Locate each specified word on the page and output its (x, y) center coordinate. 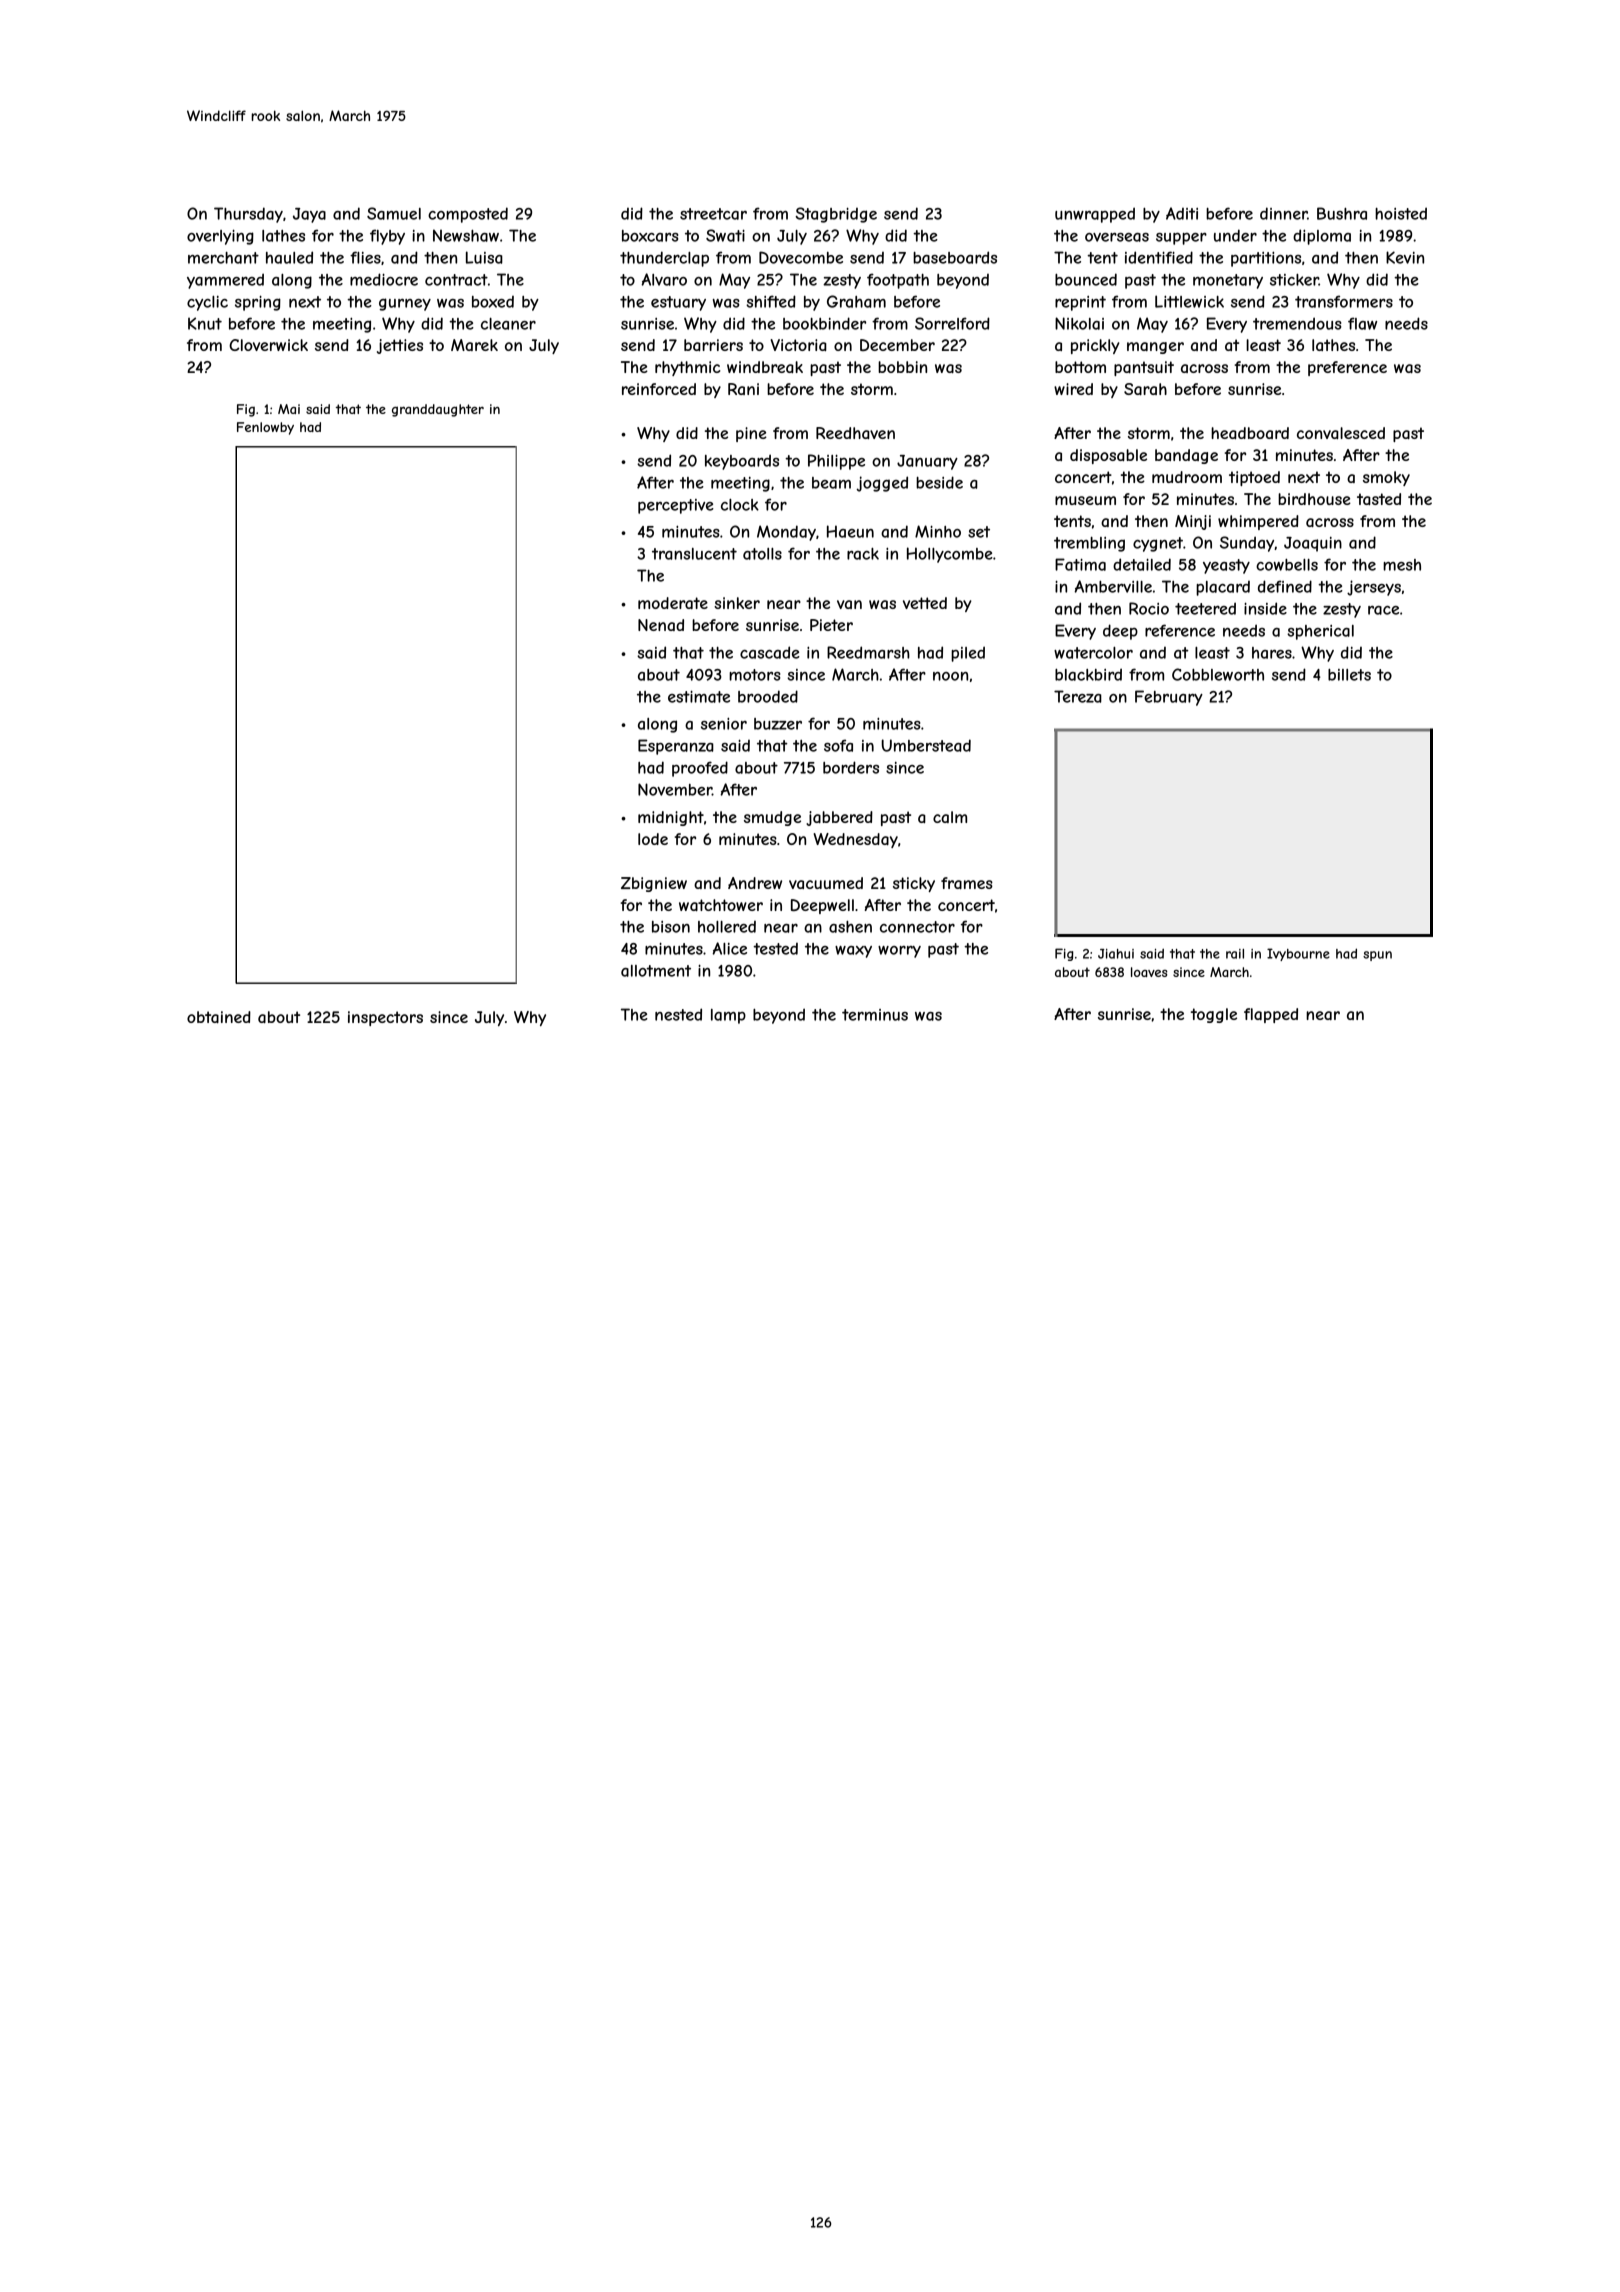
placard (1223, 588)
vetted (925, 603)
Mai (289, 409)
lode (653, 839)
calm (950, 817)
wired (1073, 389)
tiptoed (1254, 478)
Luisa (484, 257)
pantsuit (1144, 368)
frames (967, 883)
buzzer (778, 724)
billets (1349, 675)
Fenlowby (265, 428)
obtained (219, 1017)
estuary (678, 303)
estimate (699, 697)
